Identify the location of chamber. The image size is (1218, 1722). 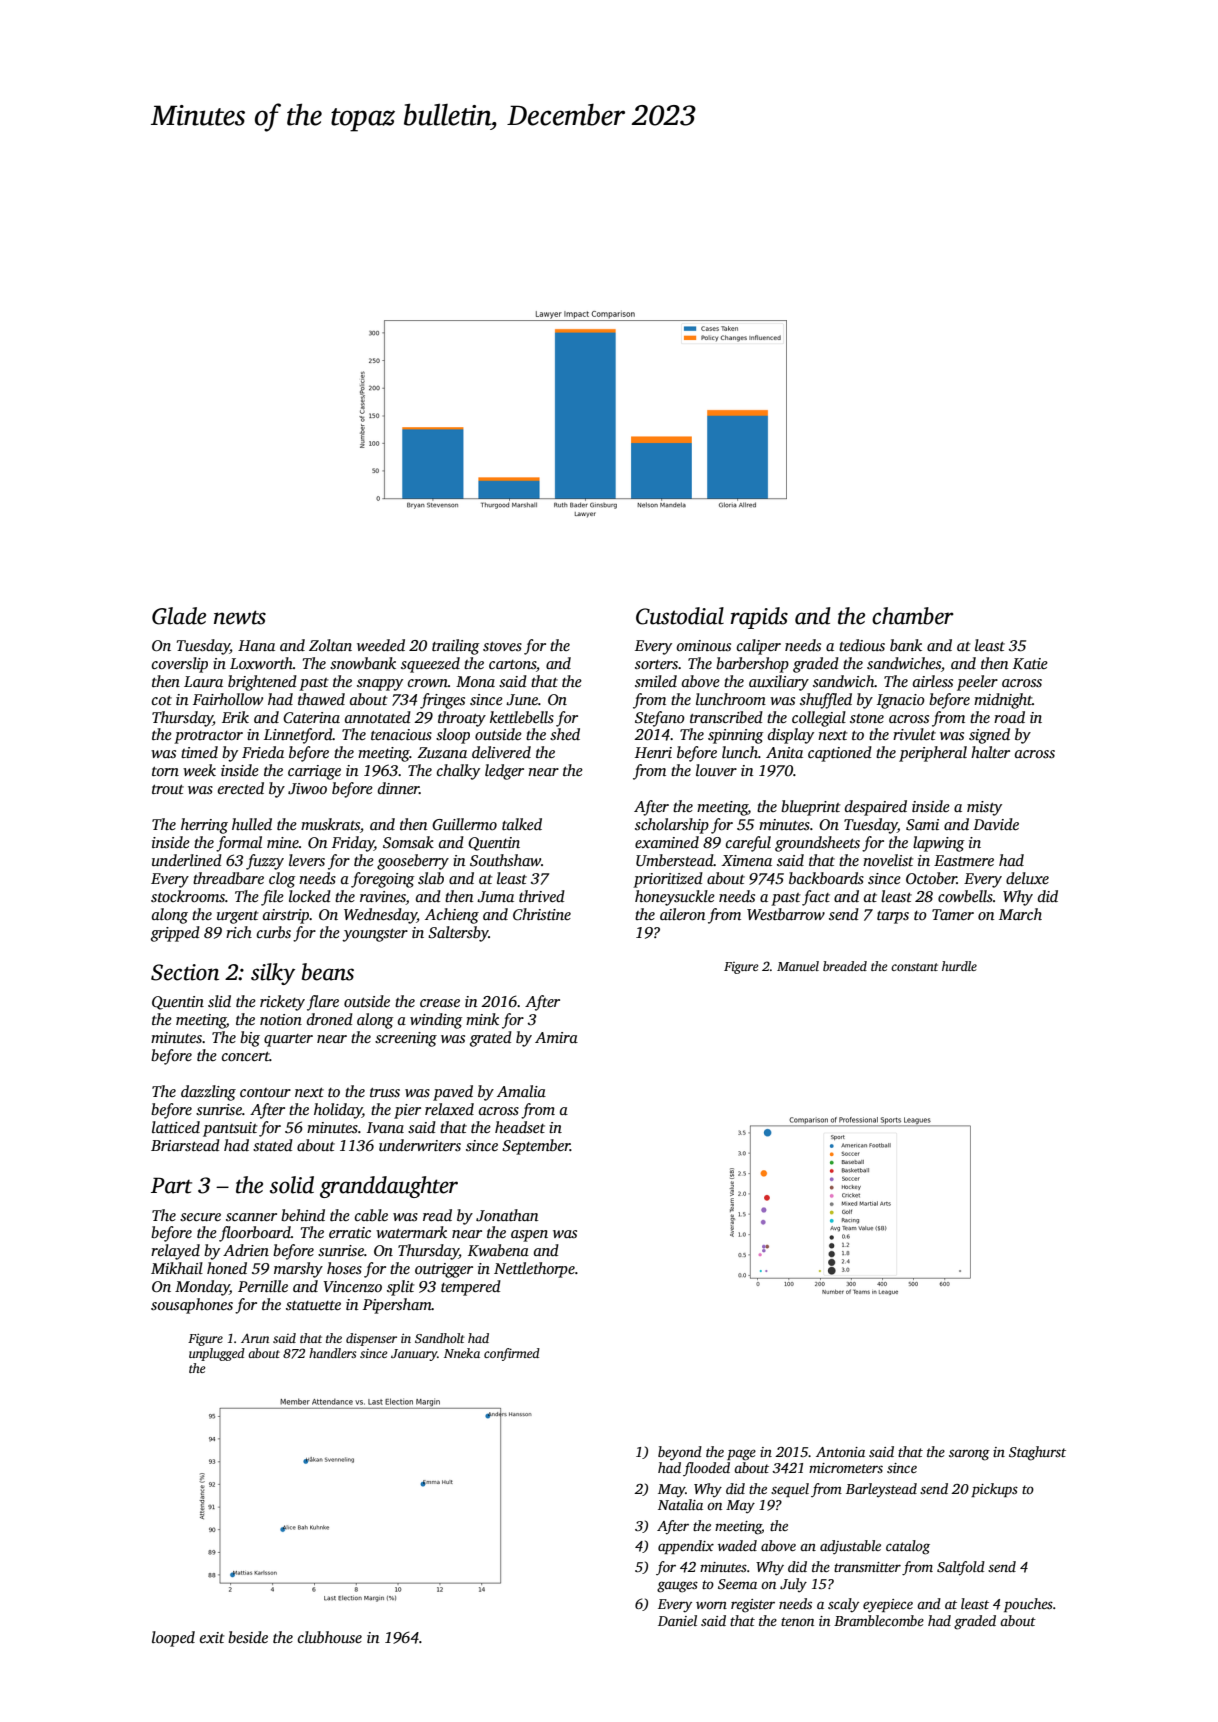
(913, 616).
